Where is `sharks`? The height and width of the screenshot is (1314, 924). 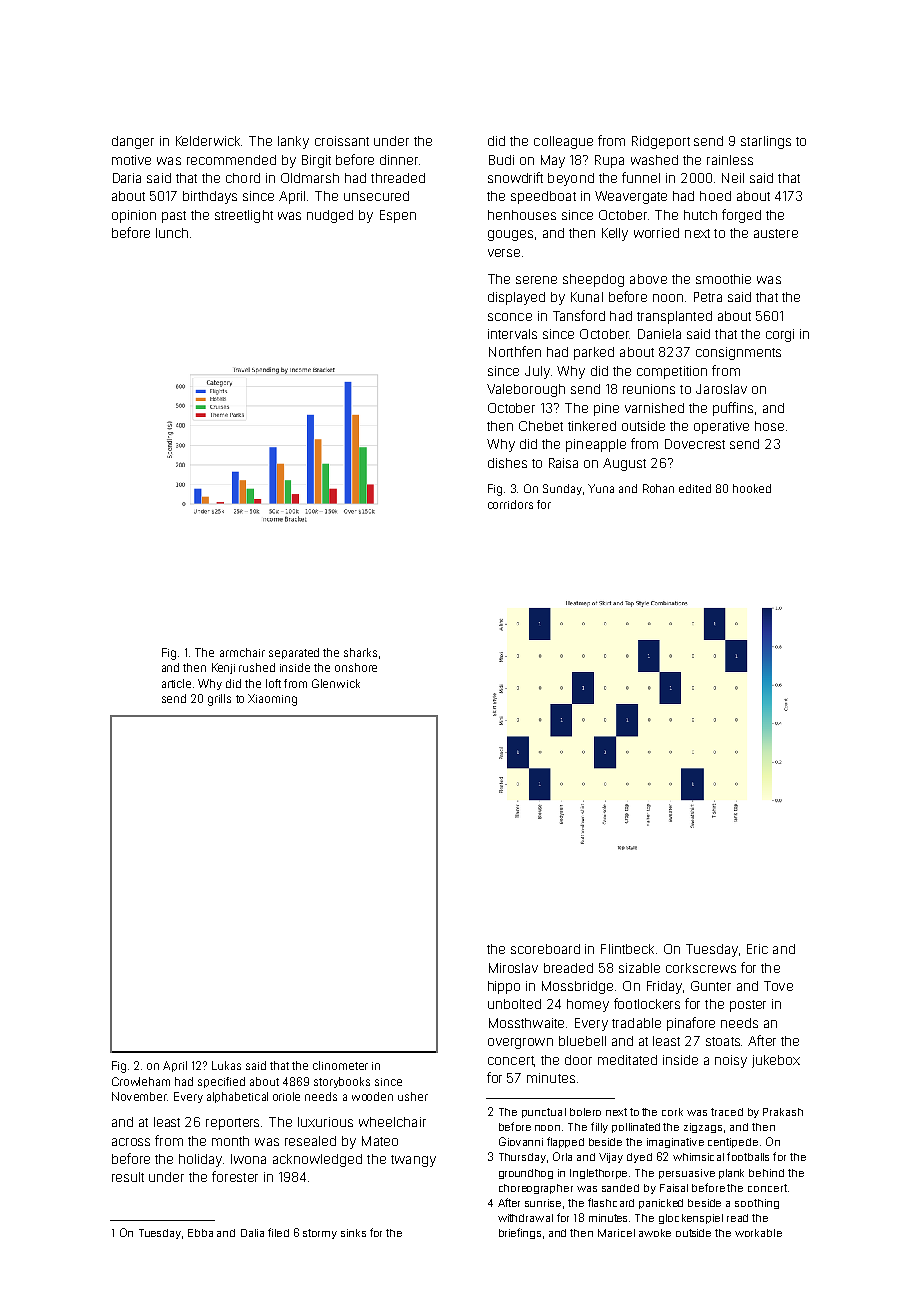 sharks is located at coordinates (360, 652).
